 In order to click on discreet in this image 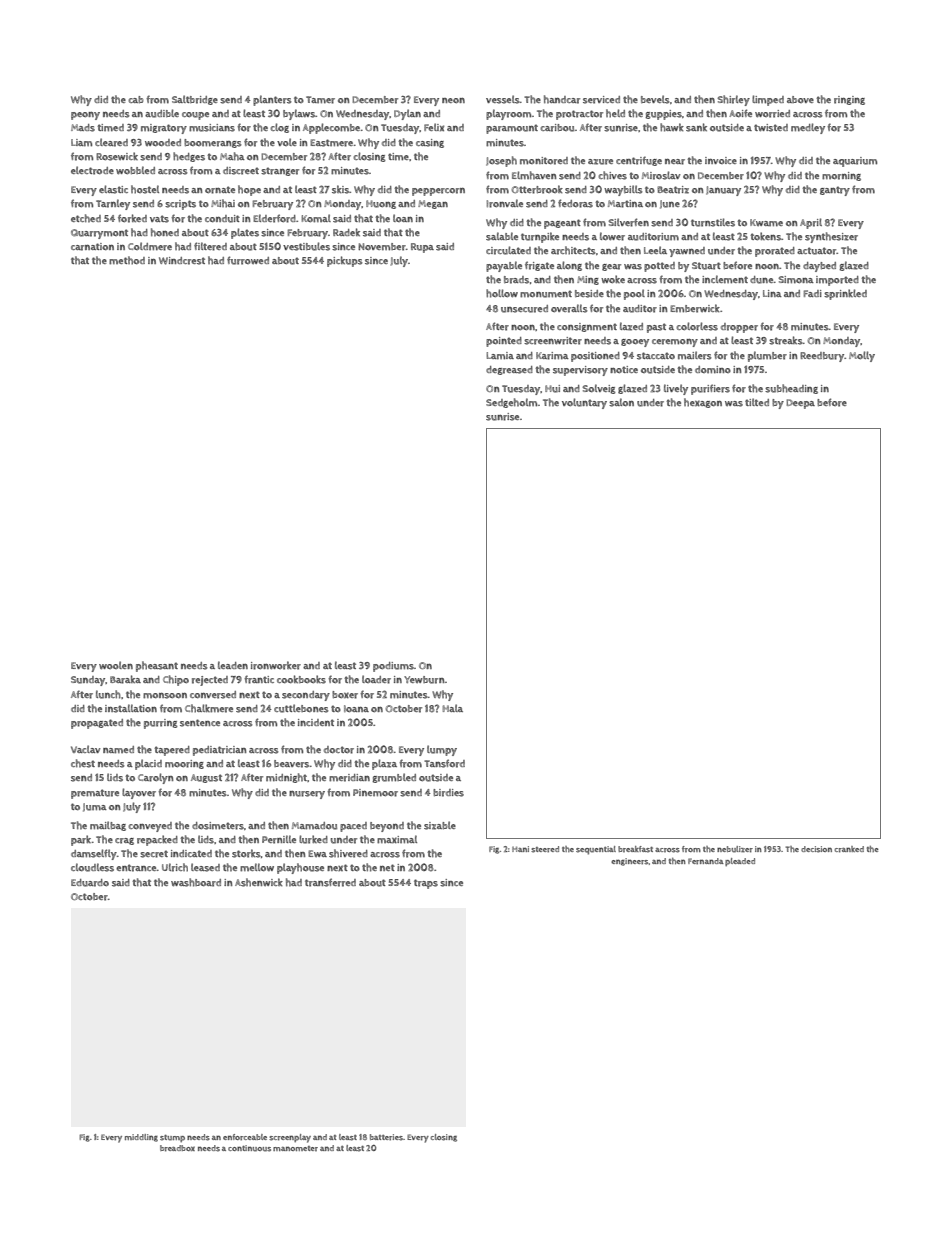, I will do `click(241, 171)`.
